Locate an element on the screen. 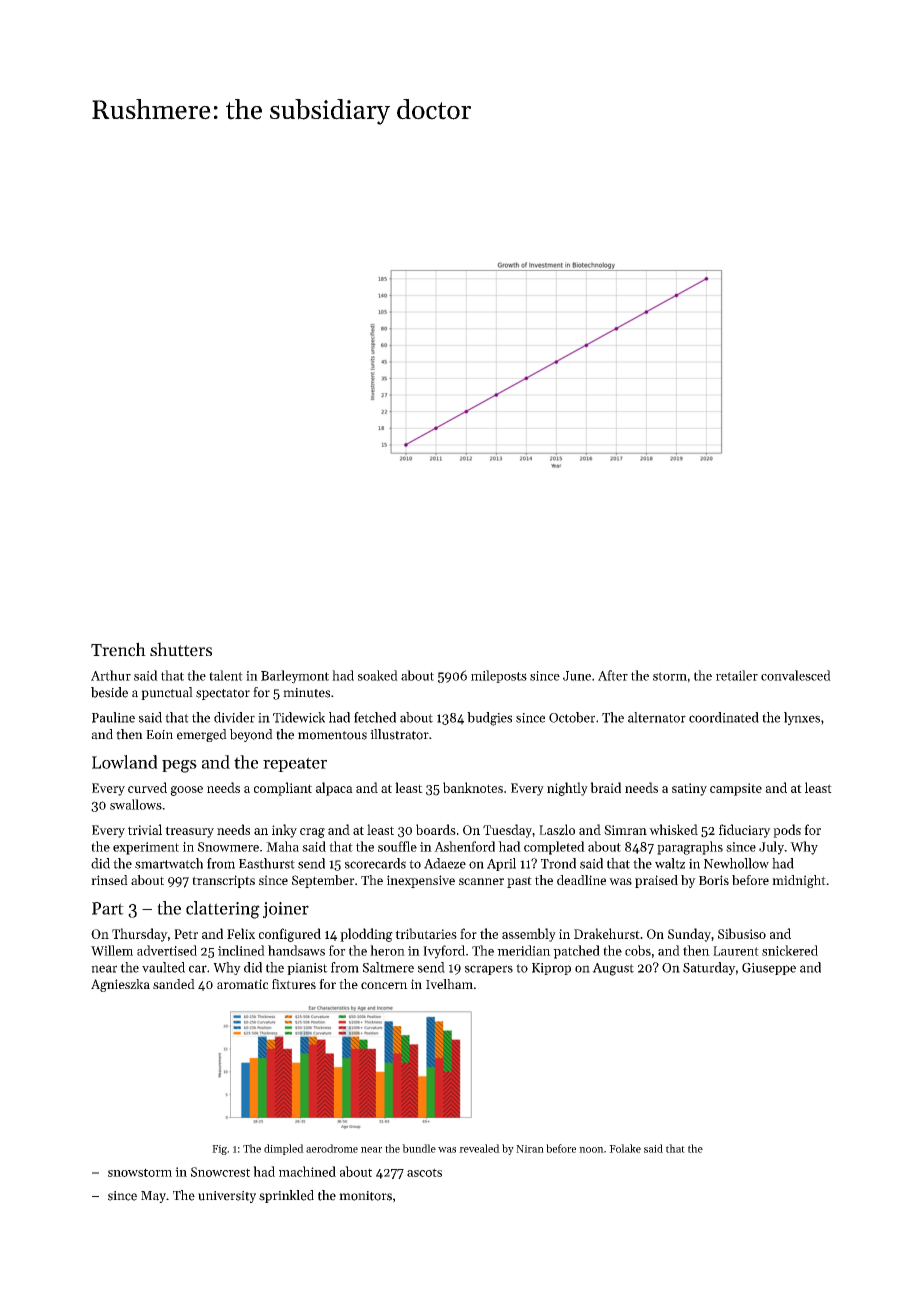  meridian is located at coordinates (524, 950).
